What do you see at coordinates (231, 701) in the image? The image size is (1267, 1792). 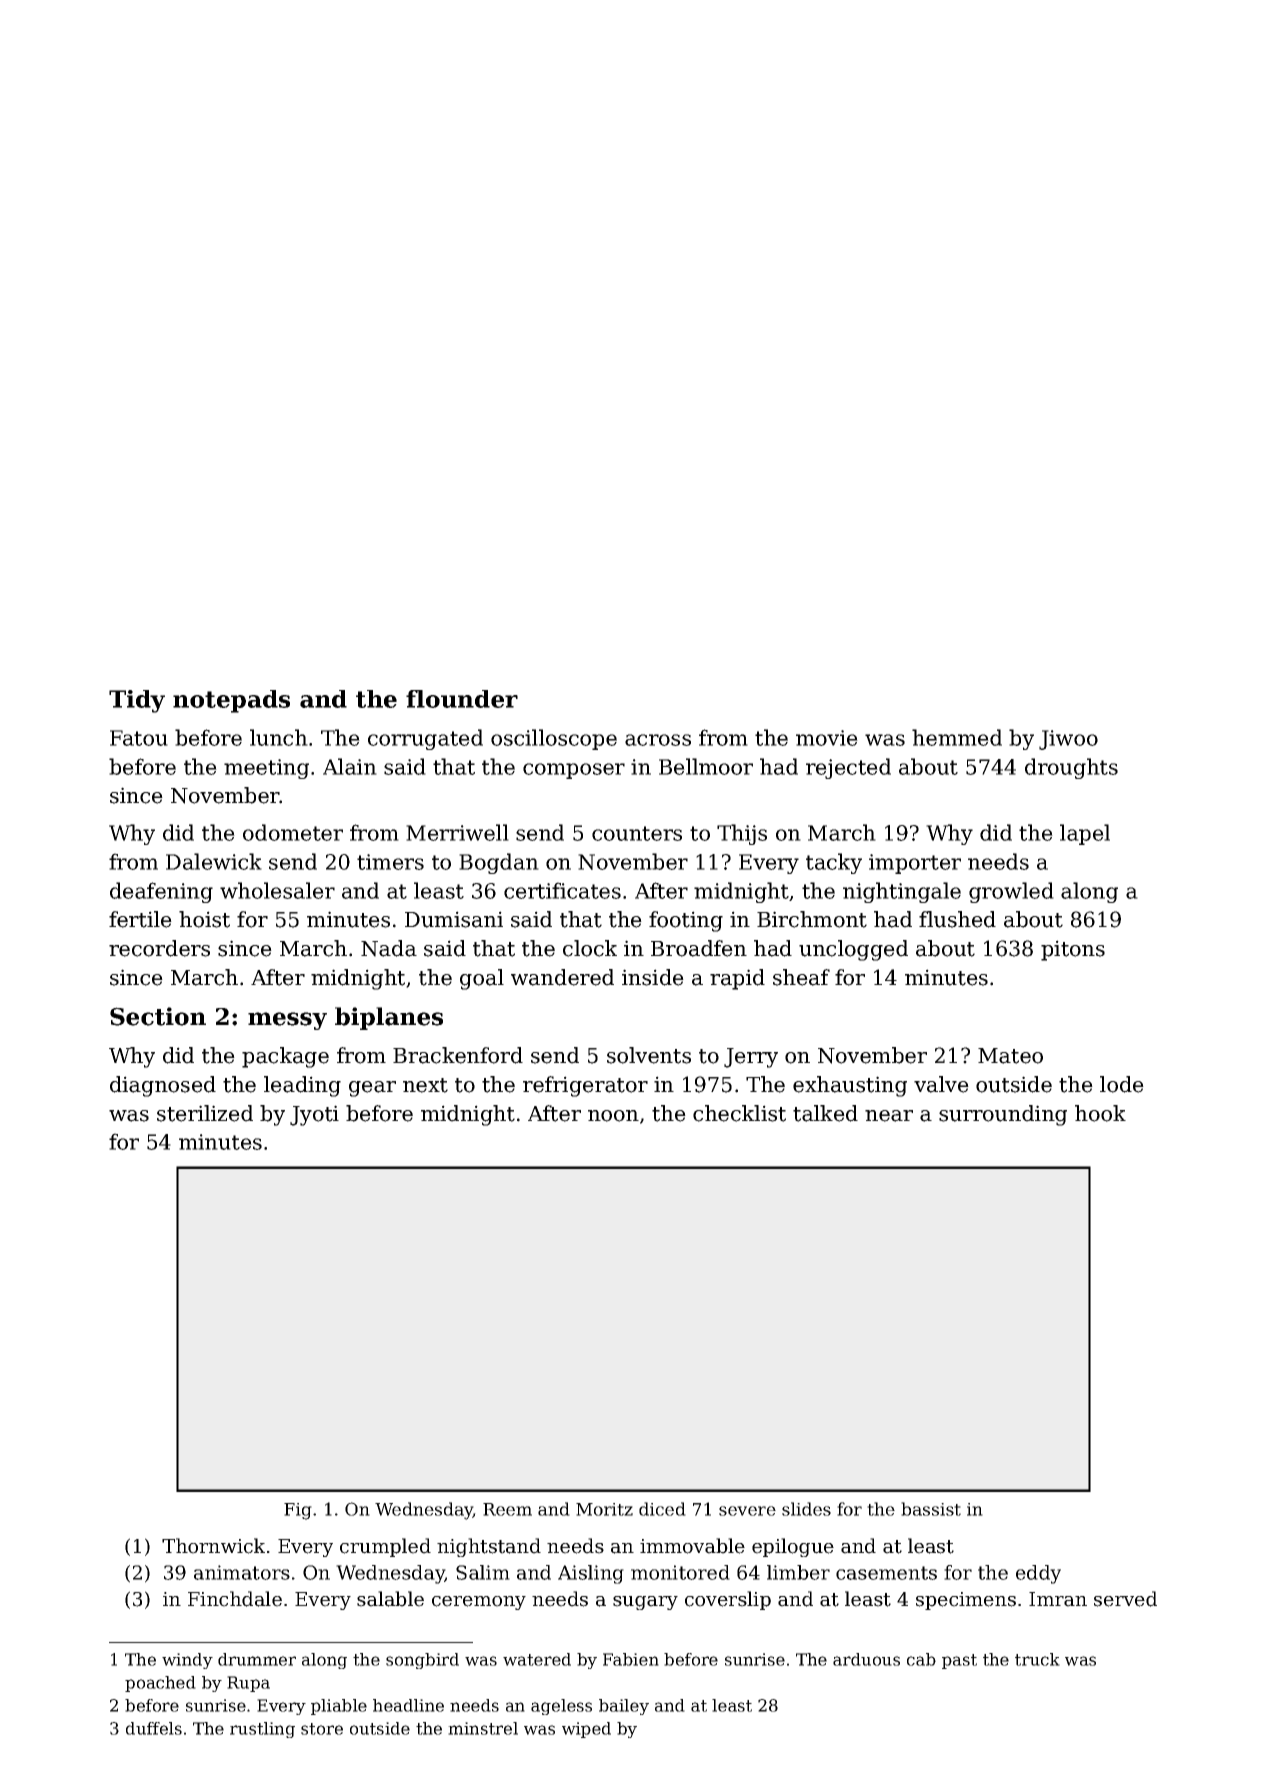 I see `notepads` at bounding box center [231, 701].
